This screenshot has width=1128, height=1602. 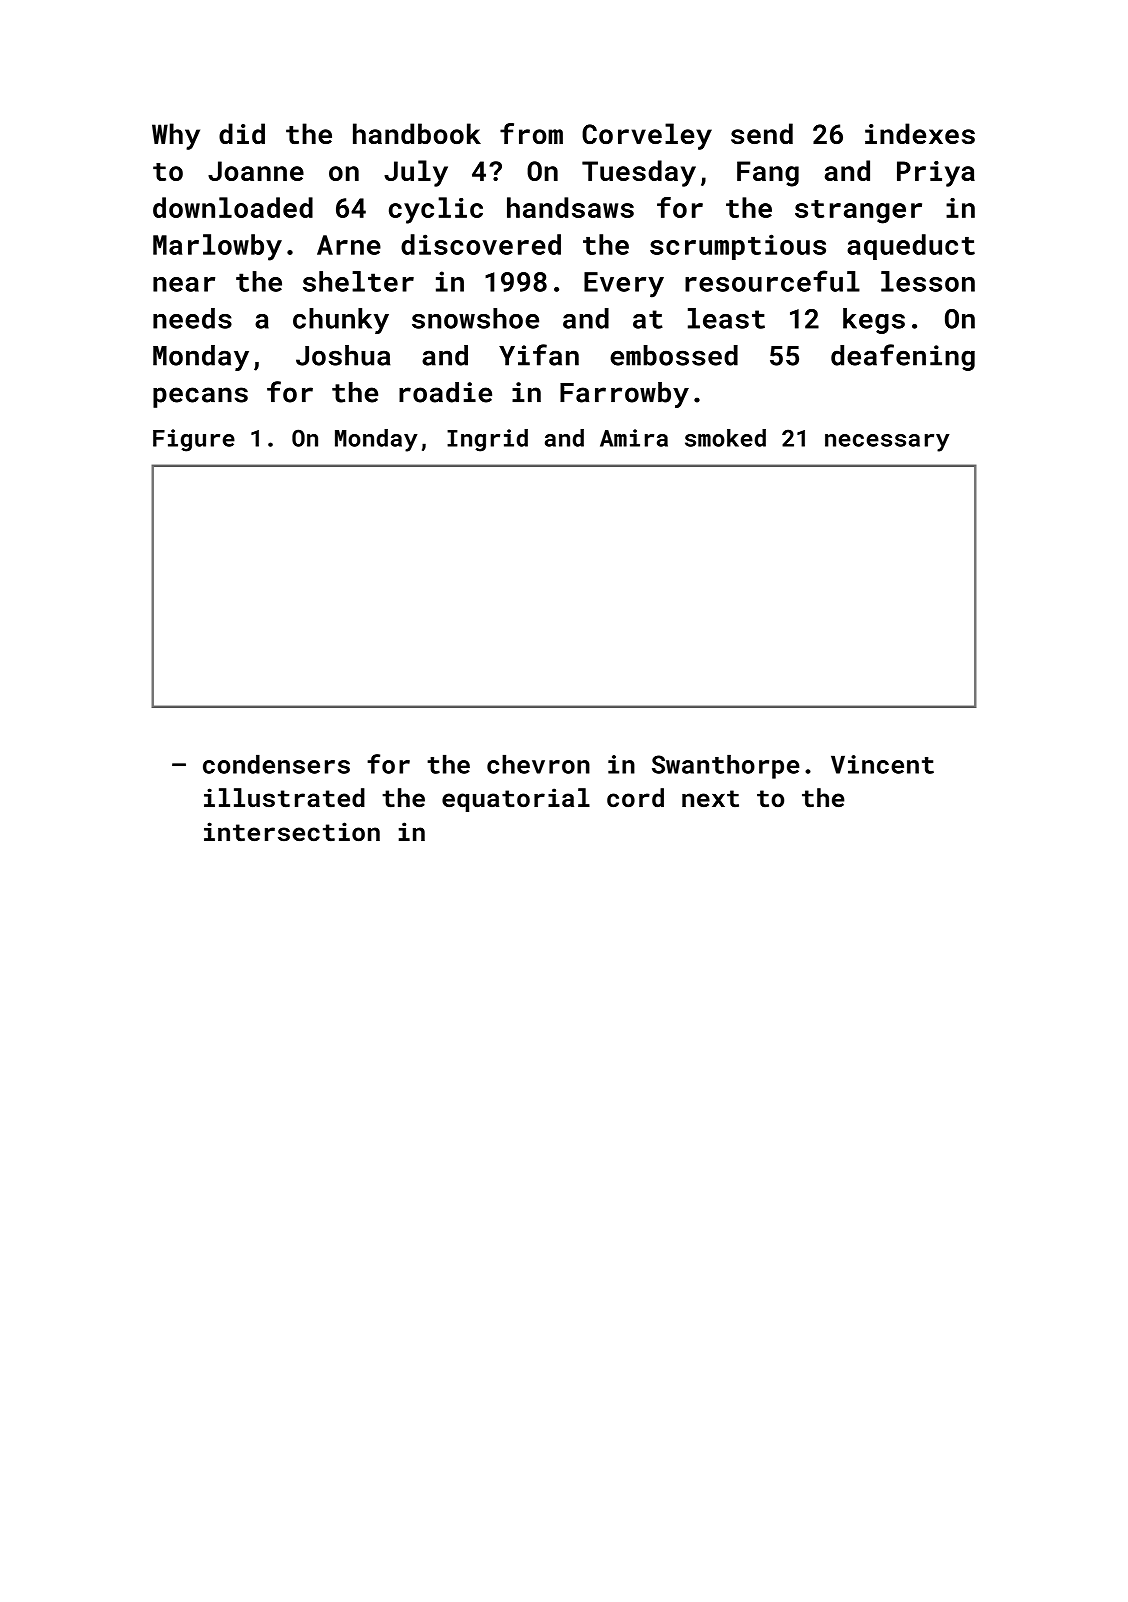 I want to click on condensers, so click(x=276, y=764).
